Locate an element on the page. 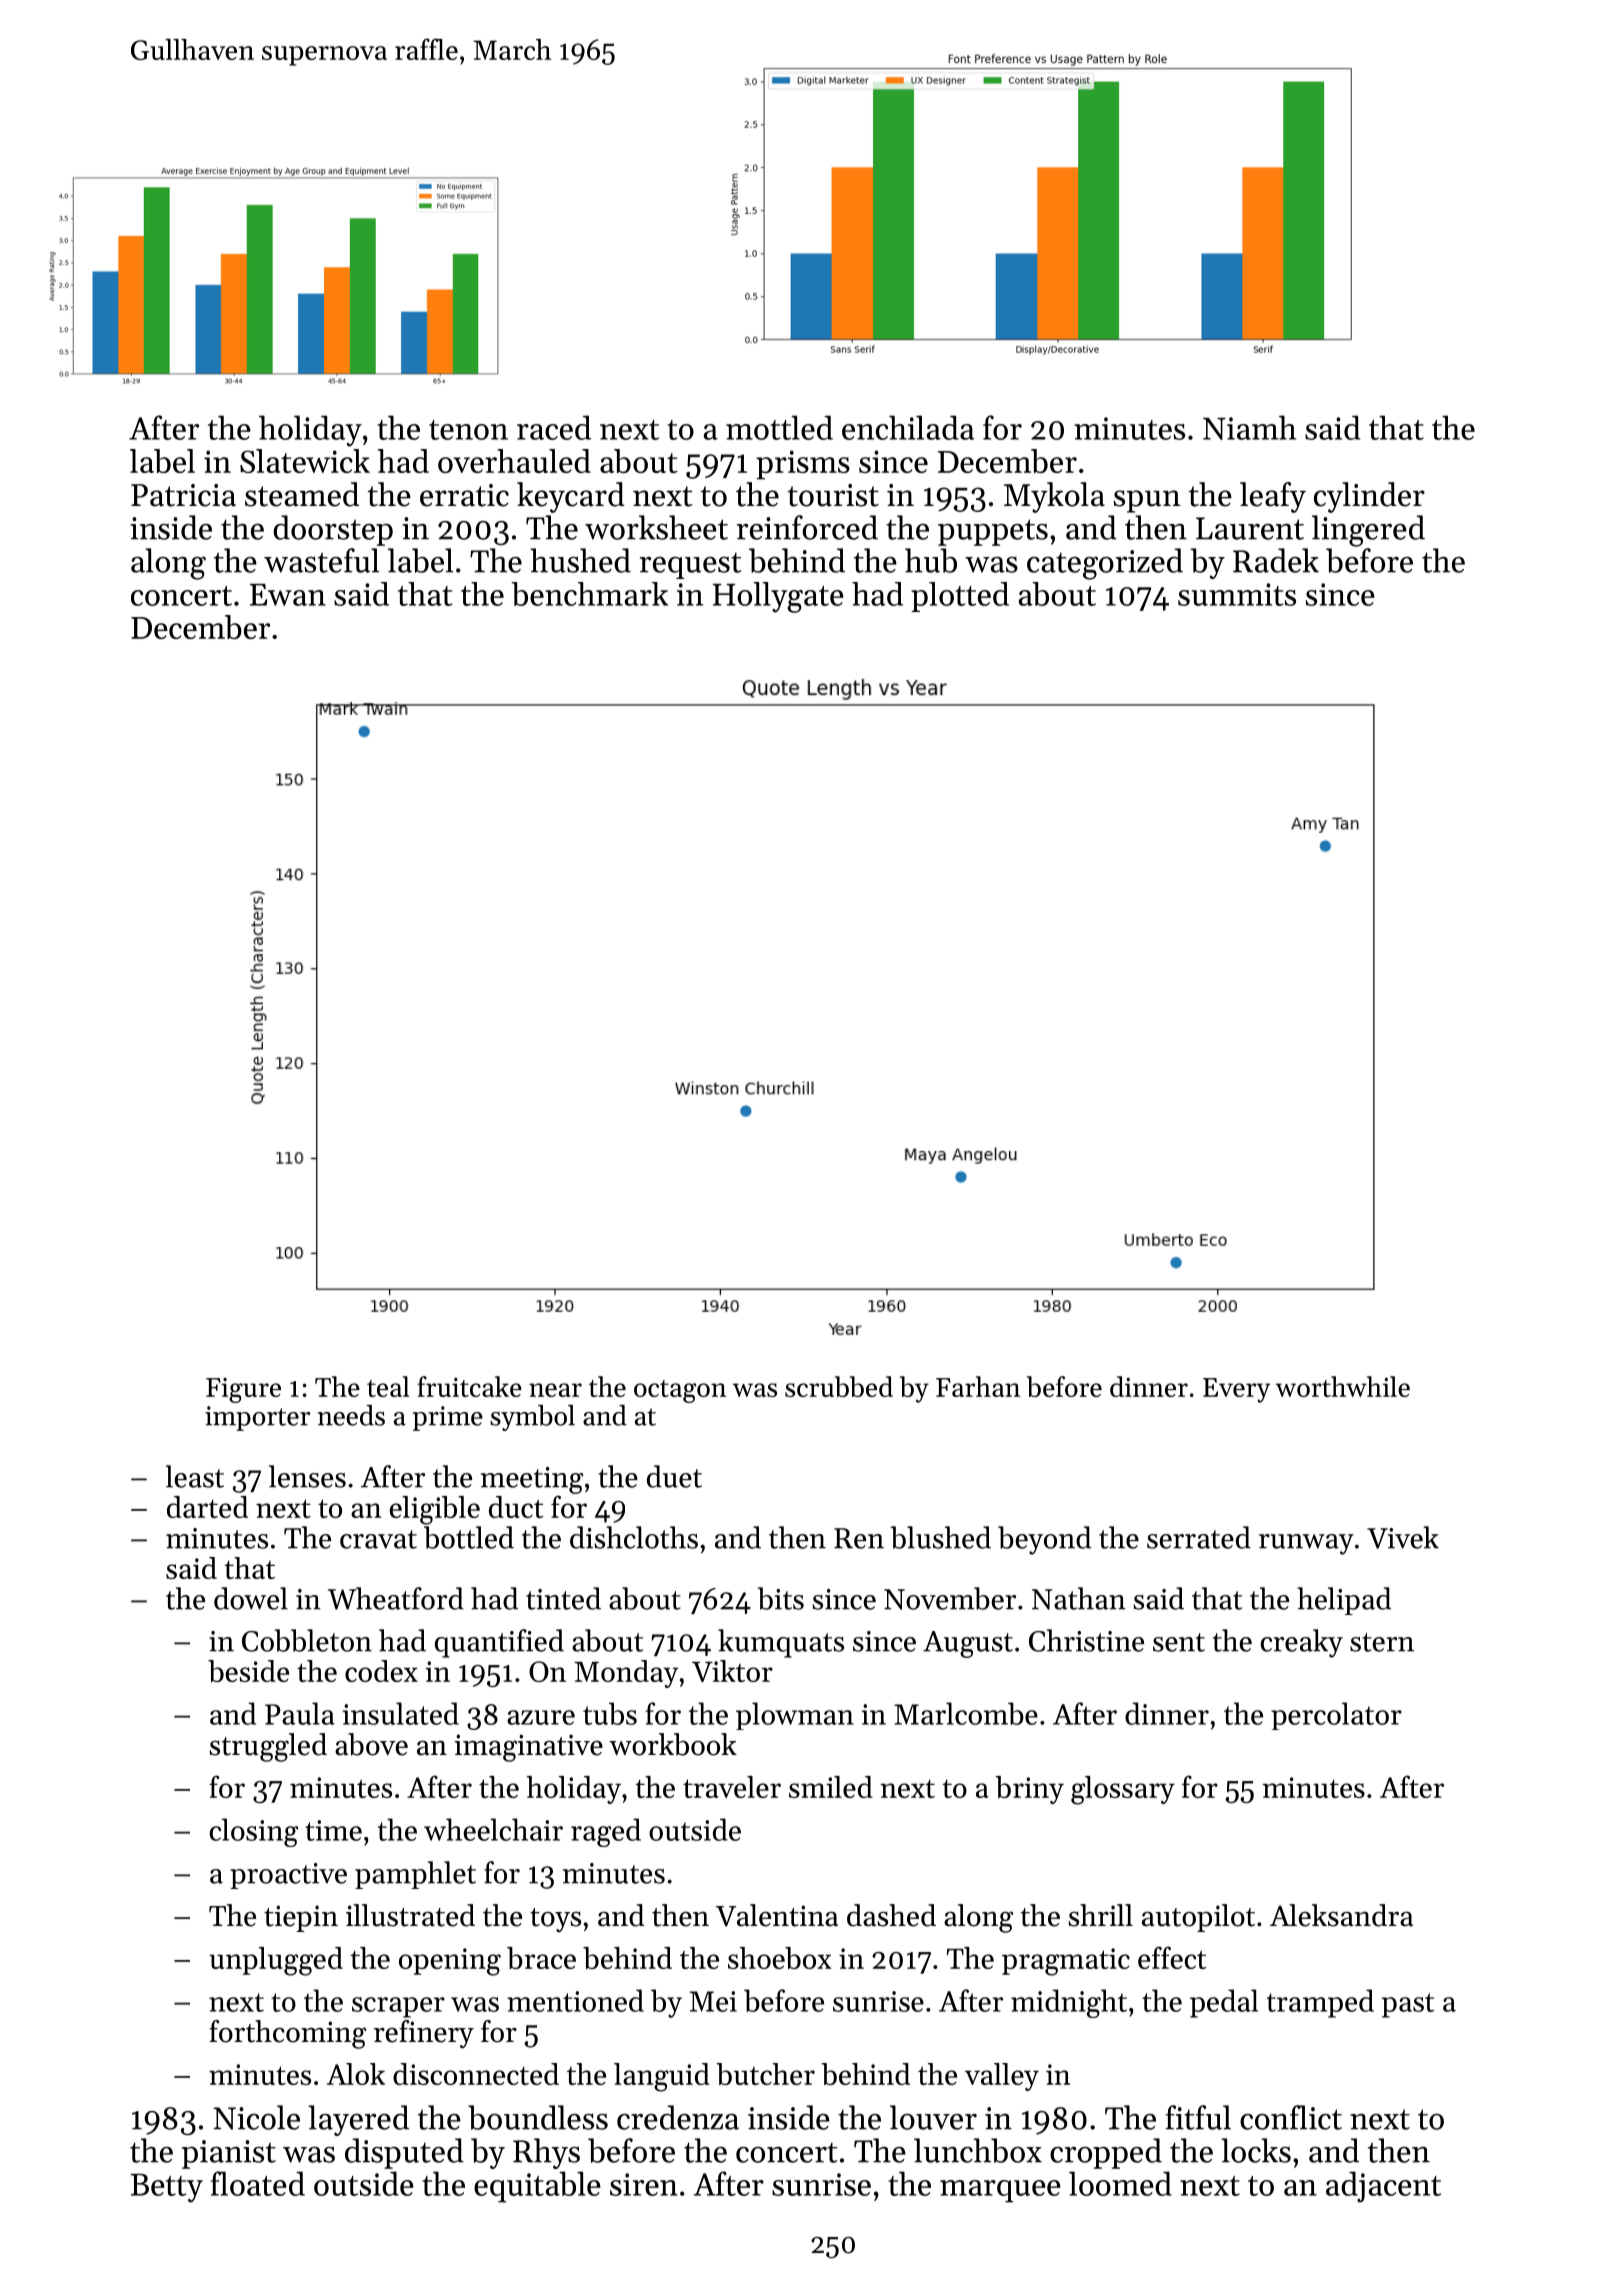  octagon is located at coordinates (680, 1391).
